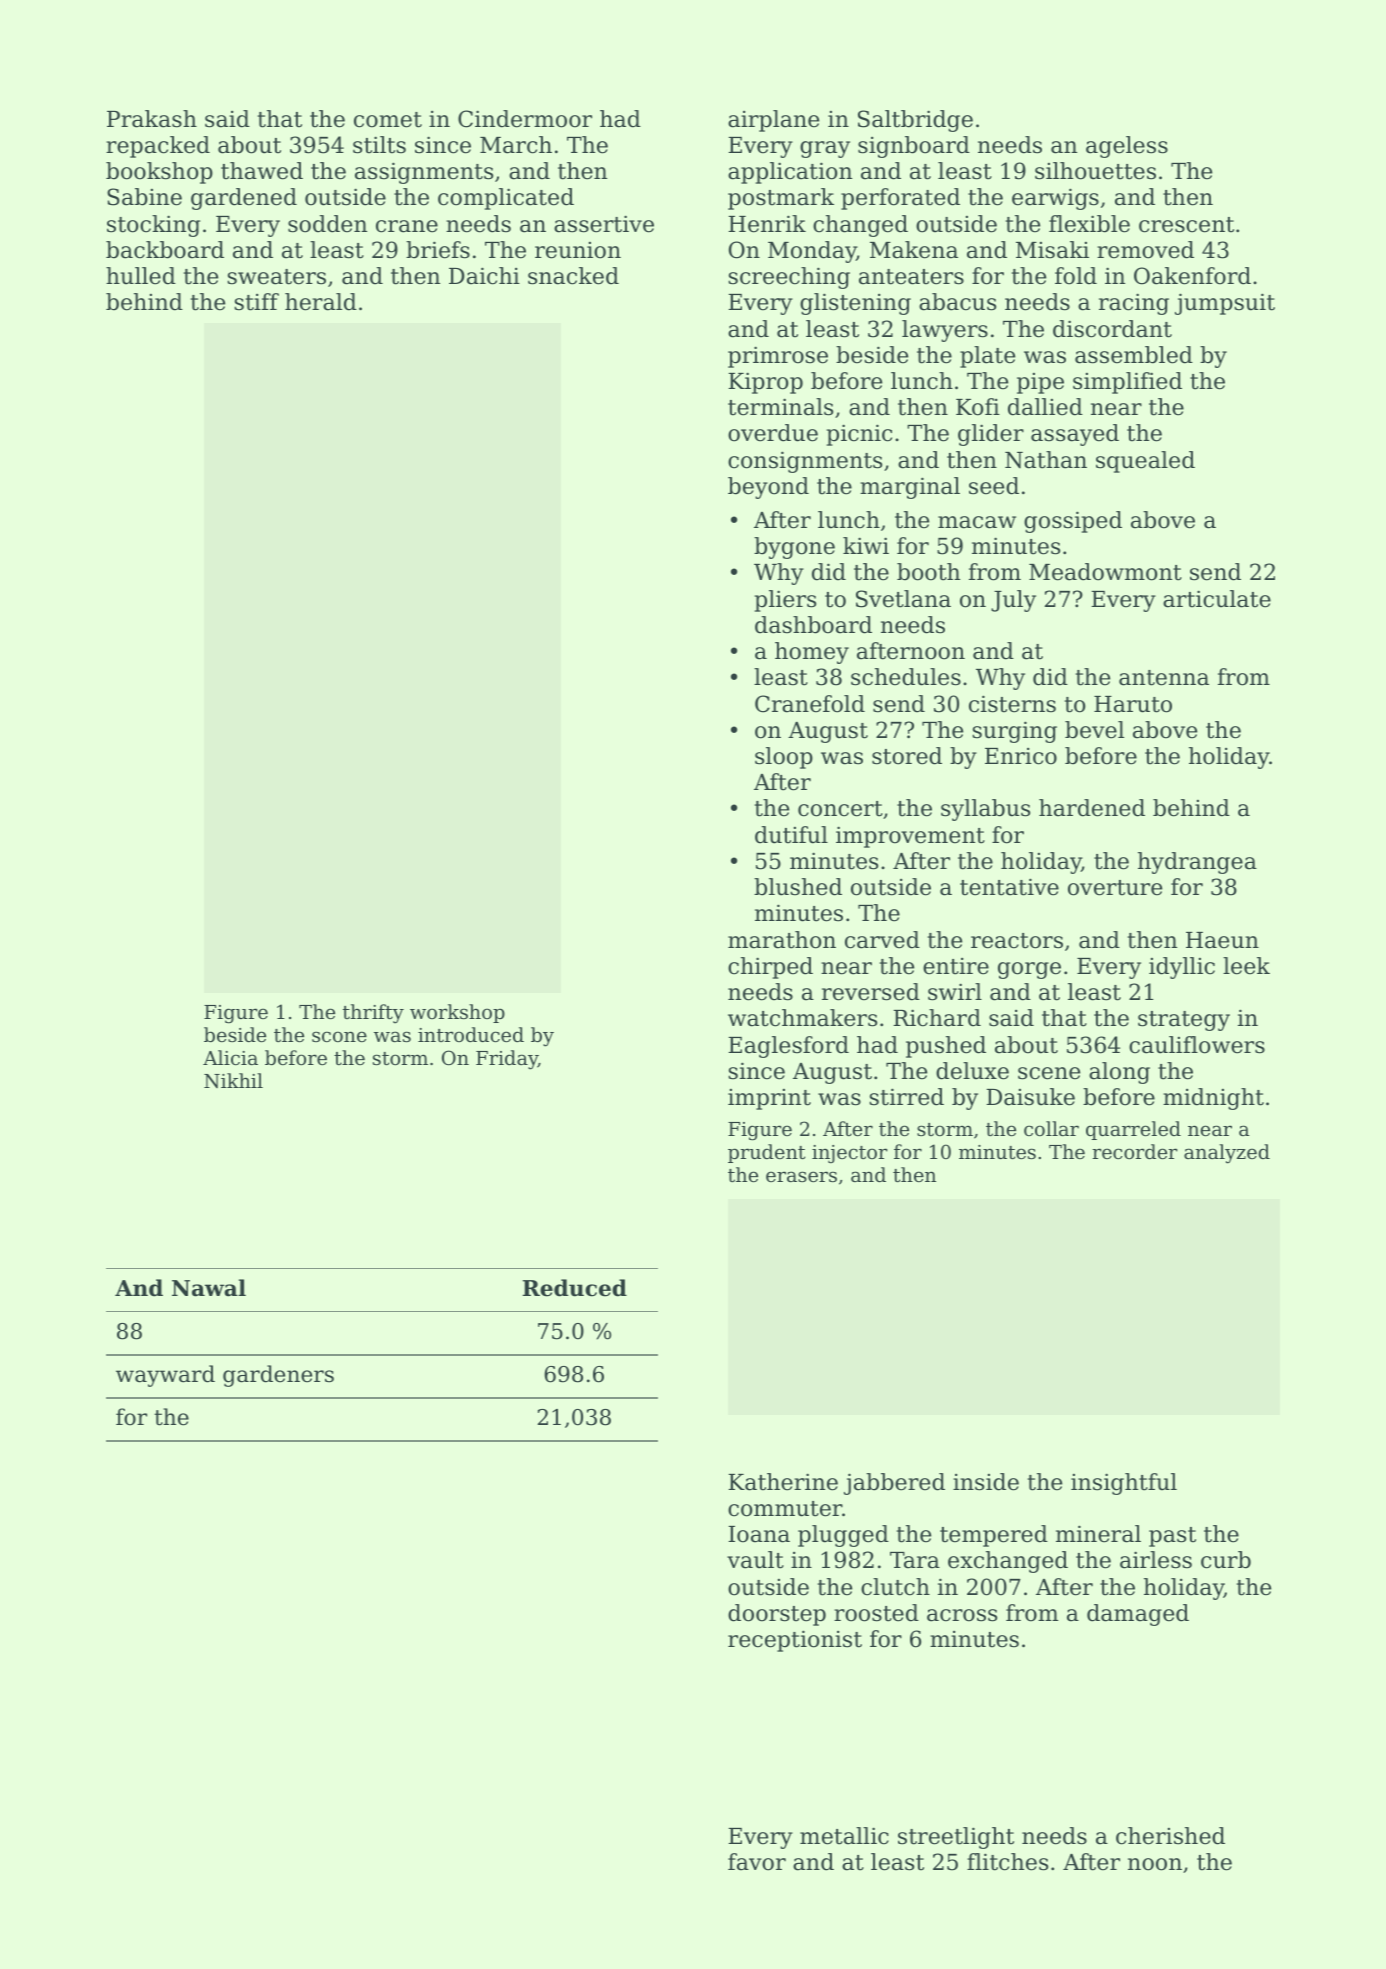 This image has width=1386, height=1969. What do you see at coordinates (1127, 147) in the image?
I see `ageless` at bounding box center [1127, 147].
